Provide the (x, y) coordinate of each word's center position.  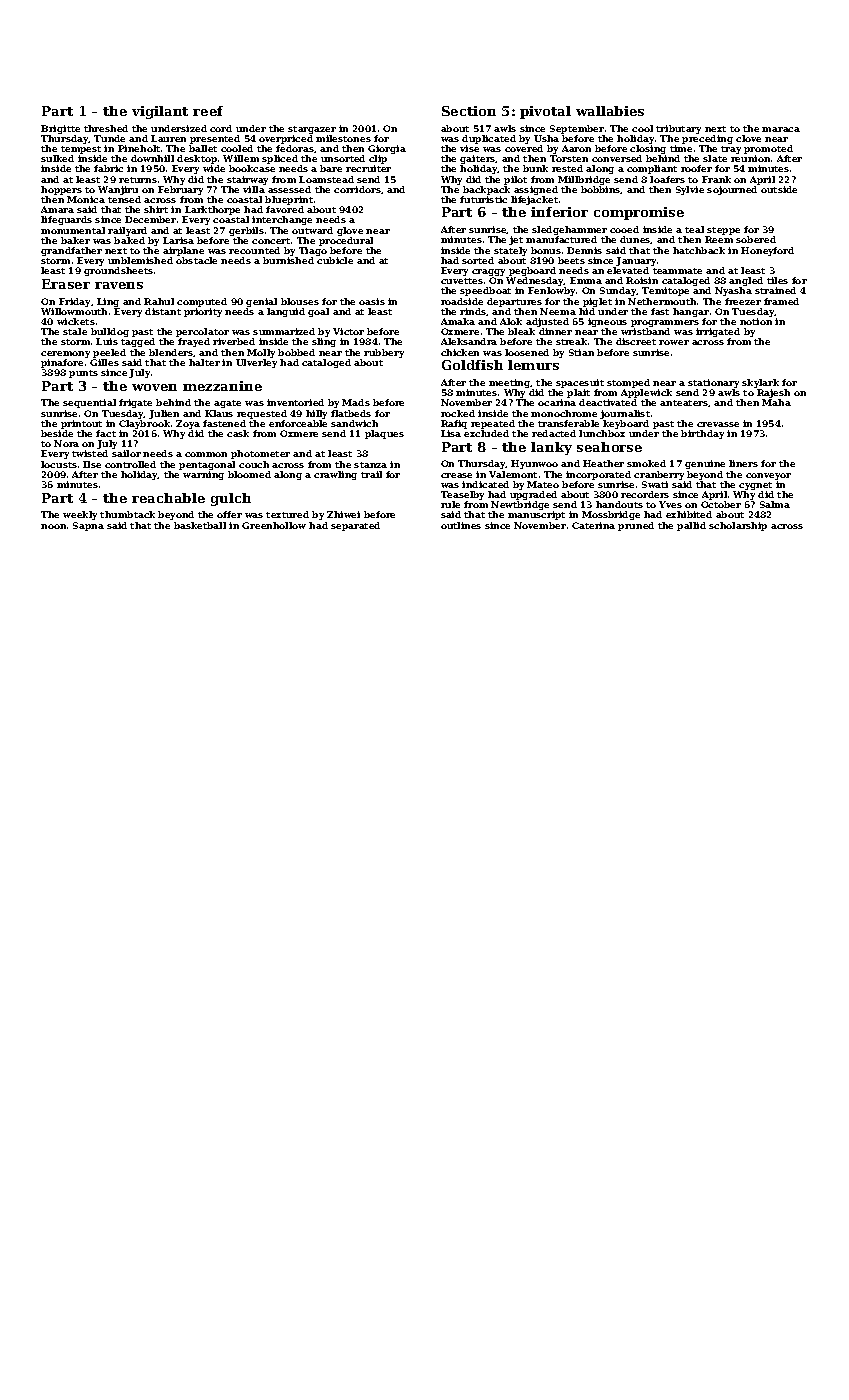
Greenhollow (274, 525)
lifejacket (534, 200)
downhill (152, 158)
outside (779, 189)
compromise (639, 213)
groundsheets (118, 271)
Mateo (543, 484)
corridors (357, 189)
